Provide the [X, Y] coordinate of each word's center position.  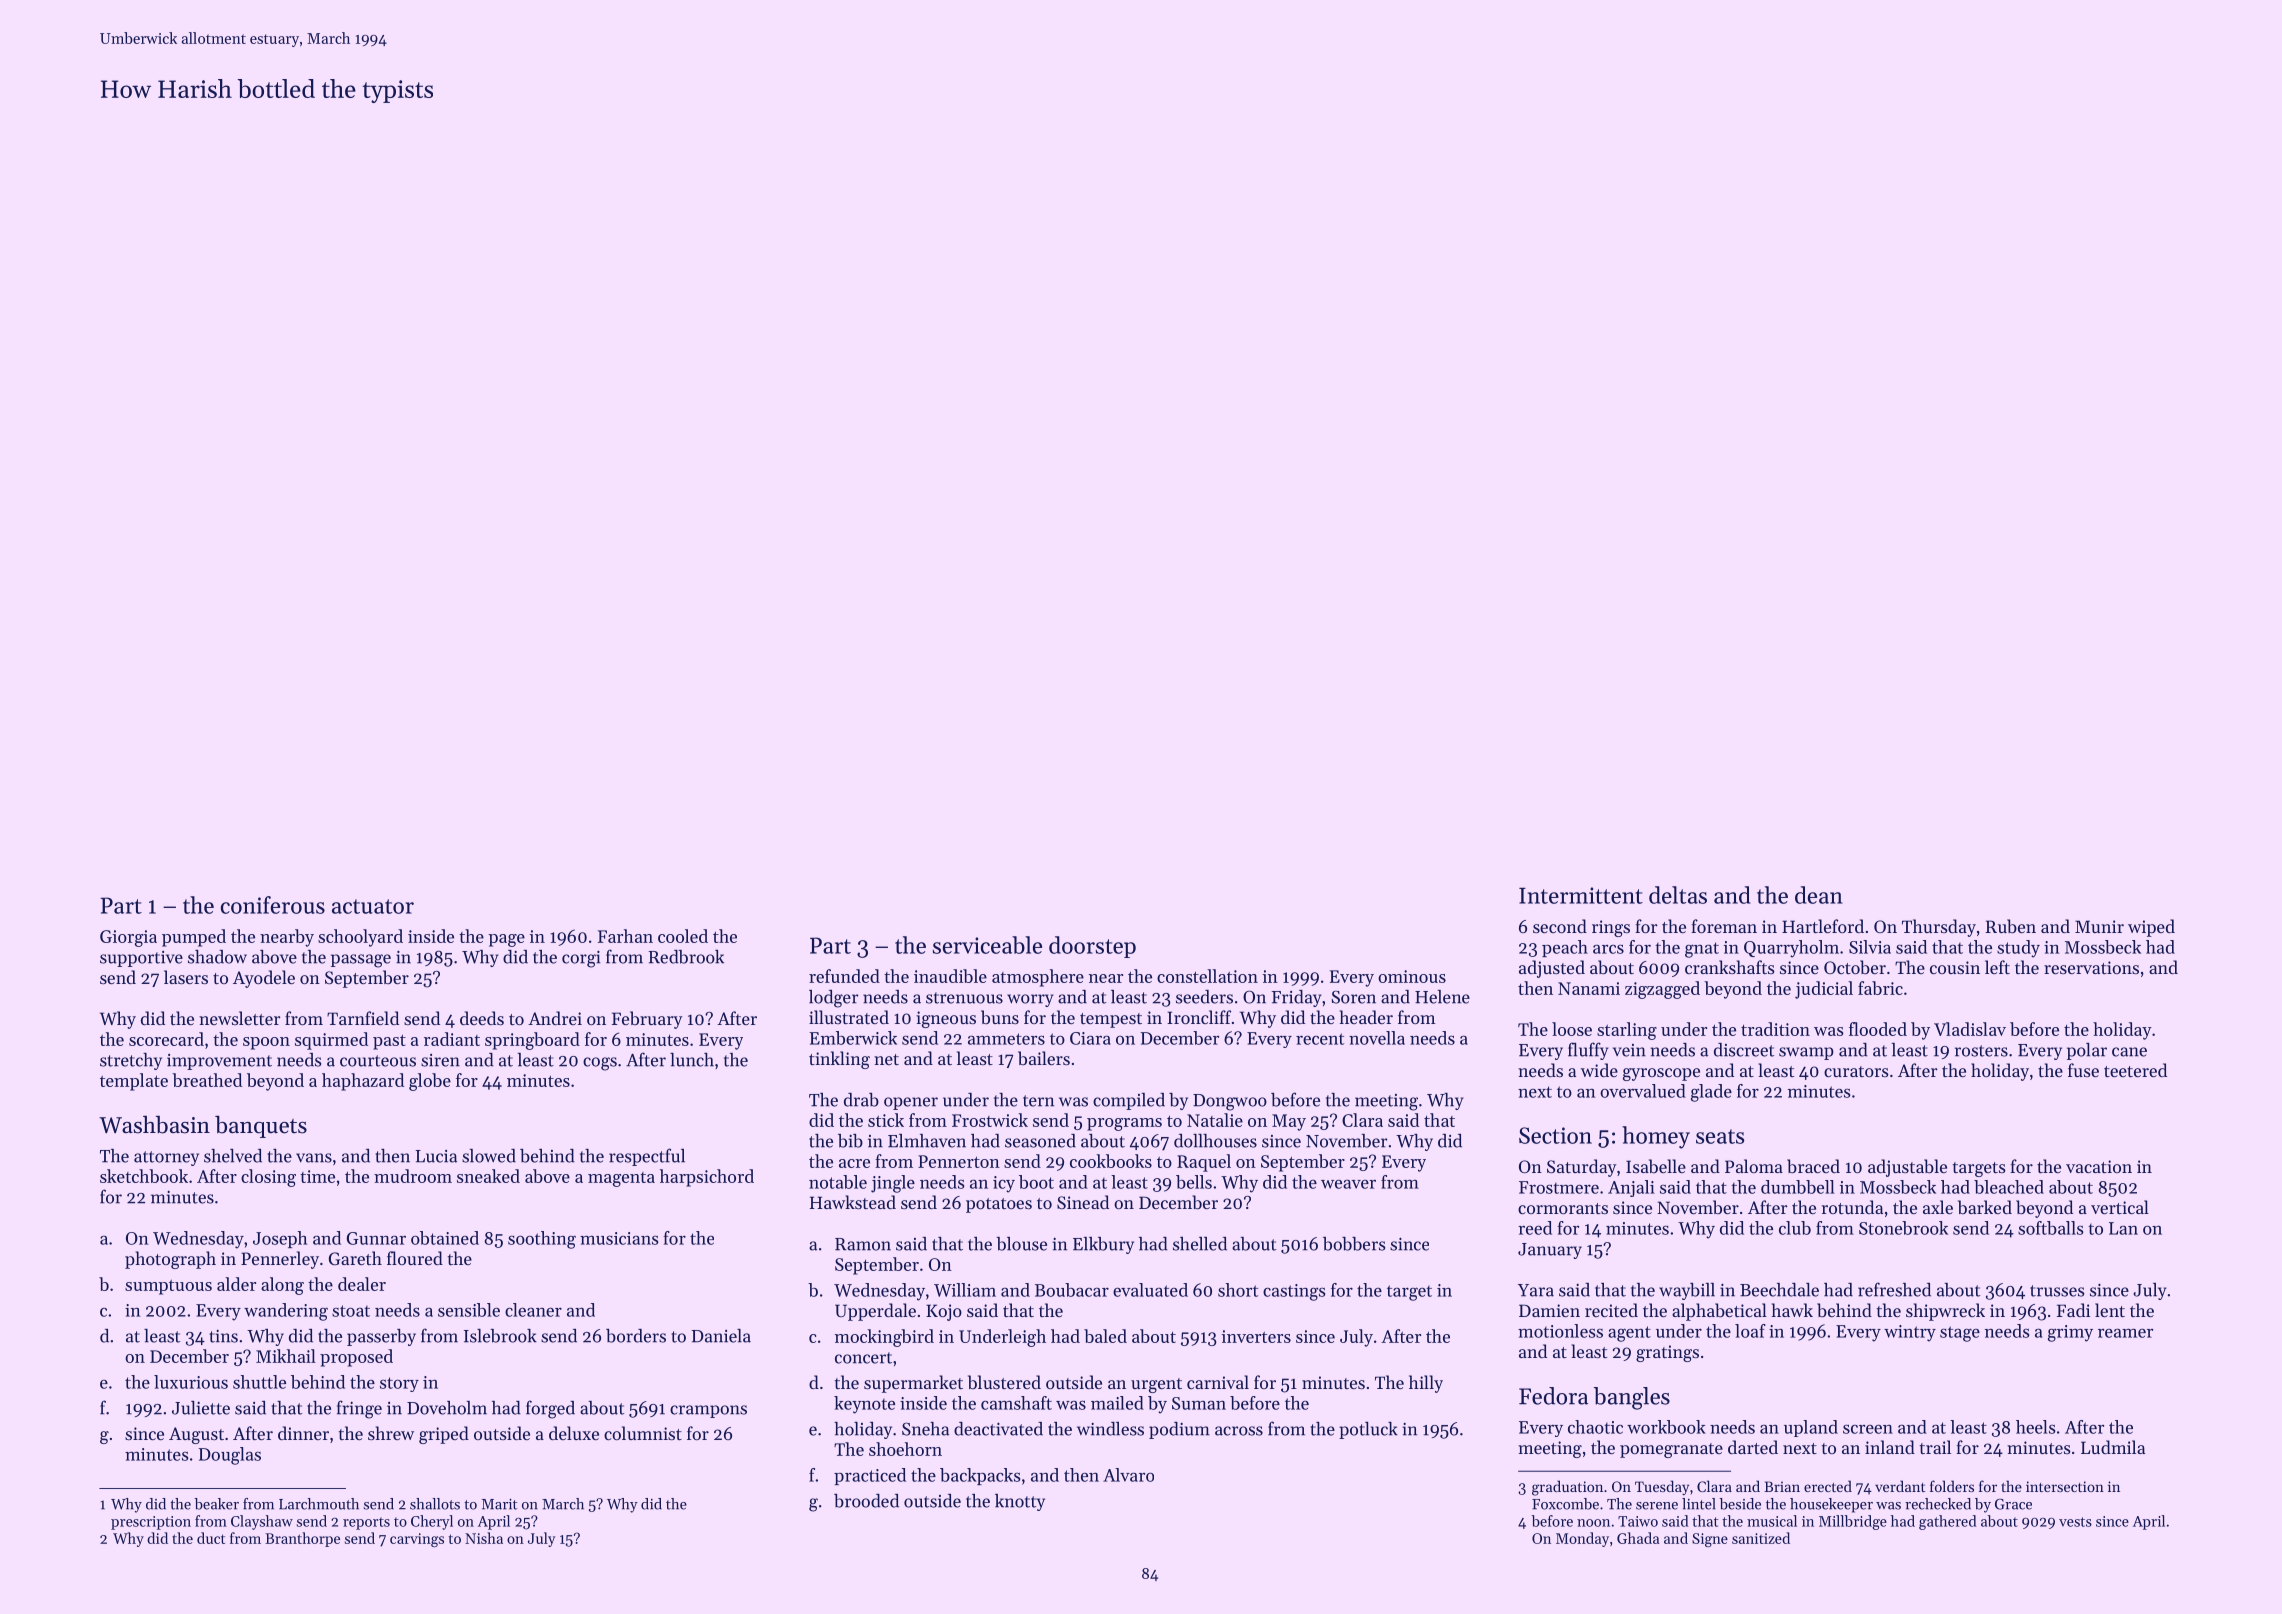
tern [1038, 1101]
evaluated [1150, 1290]
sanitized [1761, 1538]
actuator [373, 906]
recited [1611, 1310]
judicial [1824, 990]
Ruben [2010, 926]
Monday [1582, 1539]
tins [223, 1336]
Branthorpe [302, 1539]
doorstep [1092, 947]
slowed [489, 1156]
